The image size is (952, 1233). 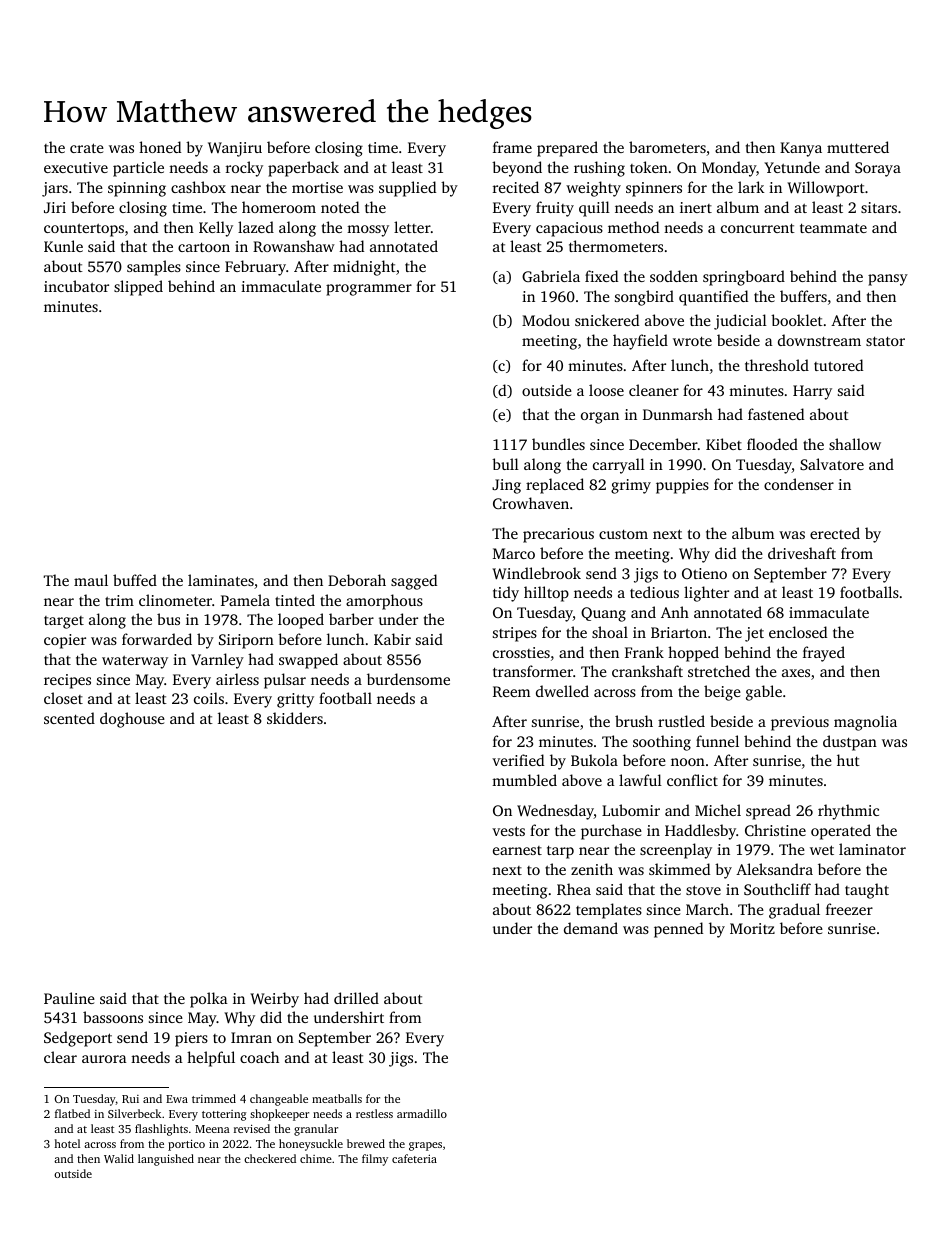 What do you see at coordinates (69, 998) in the screenshot?
I see `Pauline` at bounding box center [69, 998].
